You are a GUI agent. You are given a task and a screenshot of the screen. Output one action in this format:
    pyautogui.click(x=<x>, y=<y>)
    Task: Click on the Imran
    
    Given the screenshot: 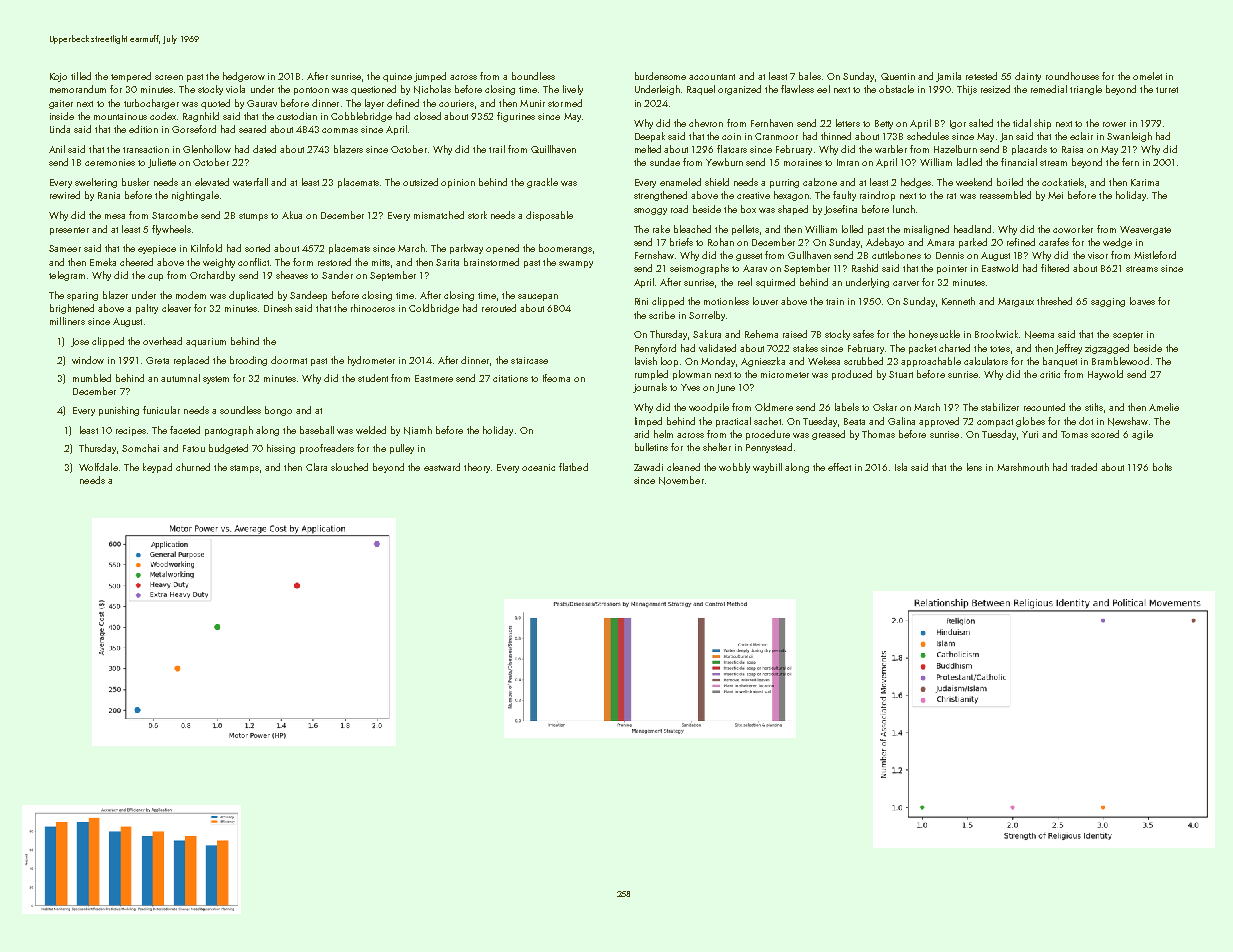 What is the action you would take?
    pyautogui.click(x=848, y=162)
